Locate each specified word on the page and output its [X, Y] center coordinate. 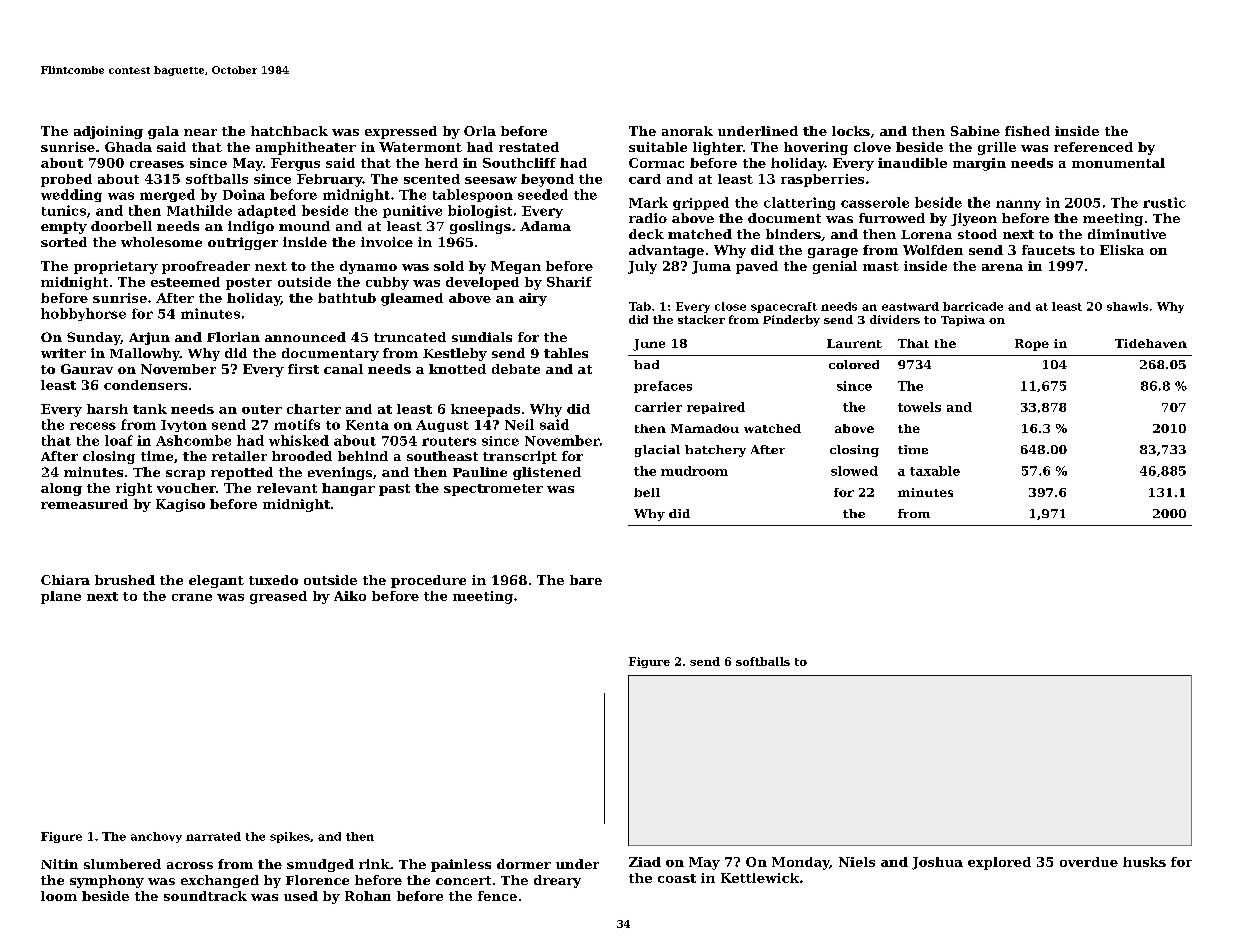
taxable [935, 471]
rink [374, 864]
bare [586, 580]
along [61, 489]
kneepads [485, 410]
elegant [216, 581]
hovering [816, 148]
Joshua [937, 863]
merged [167, 195]
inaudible [912, 163]
